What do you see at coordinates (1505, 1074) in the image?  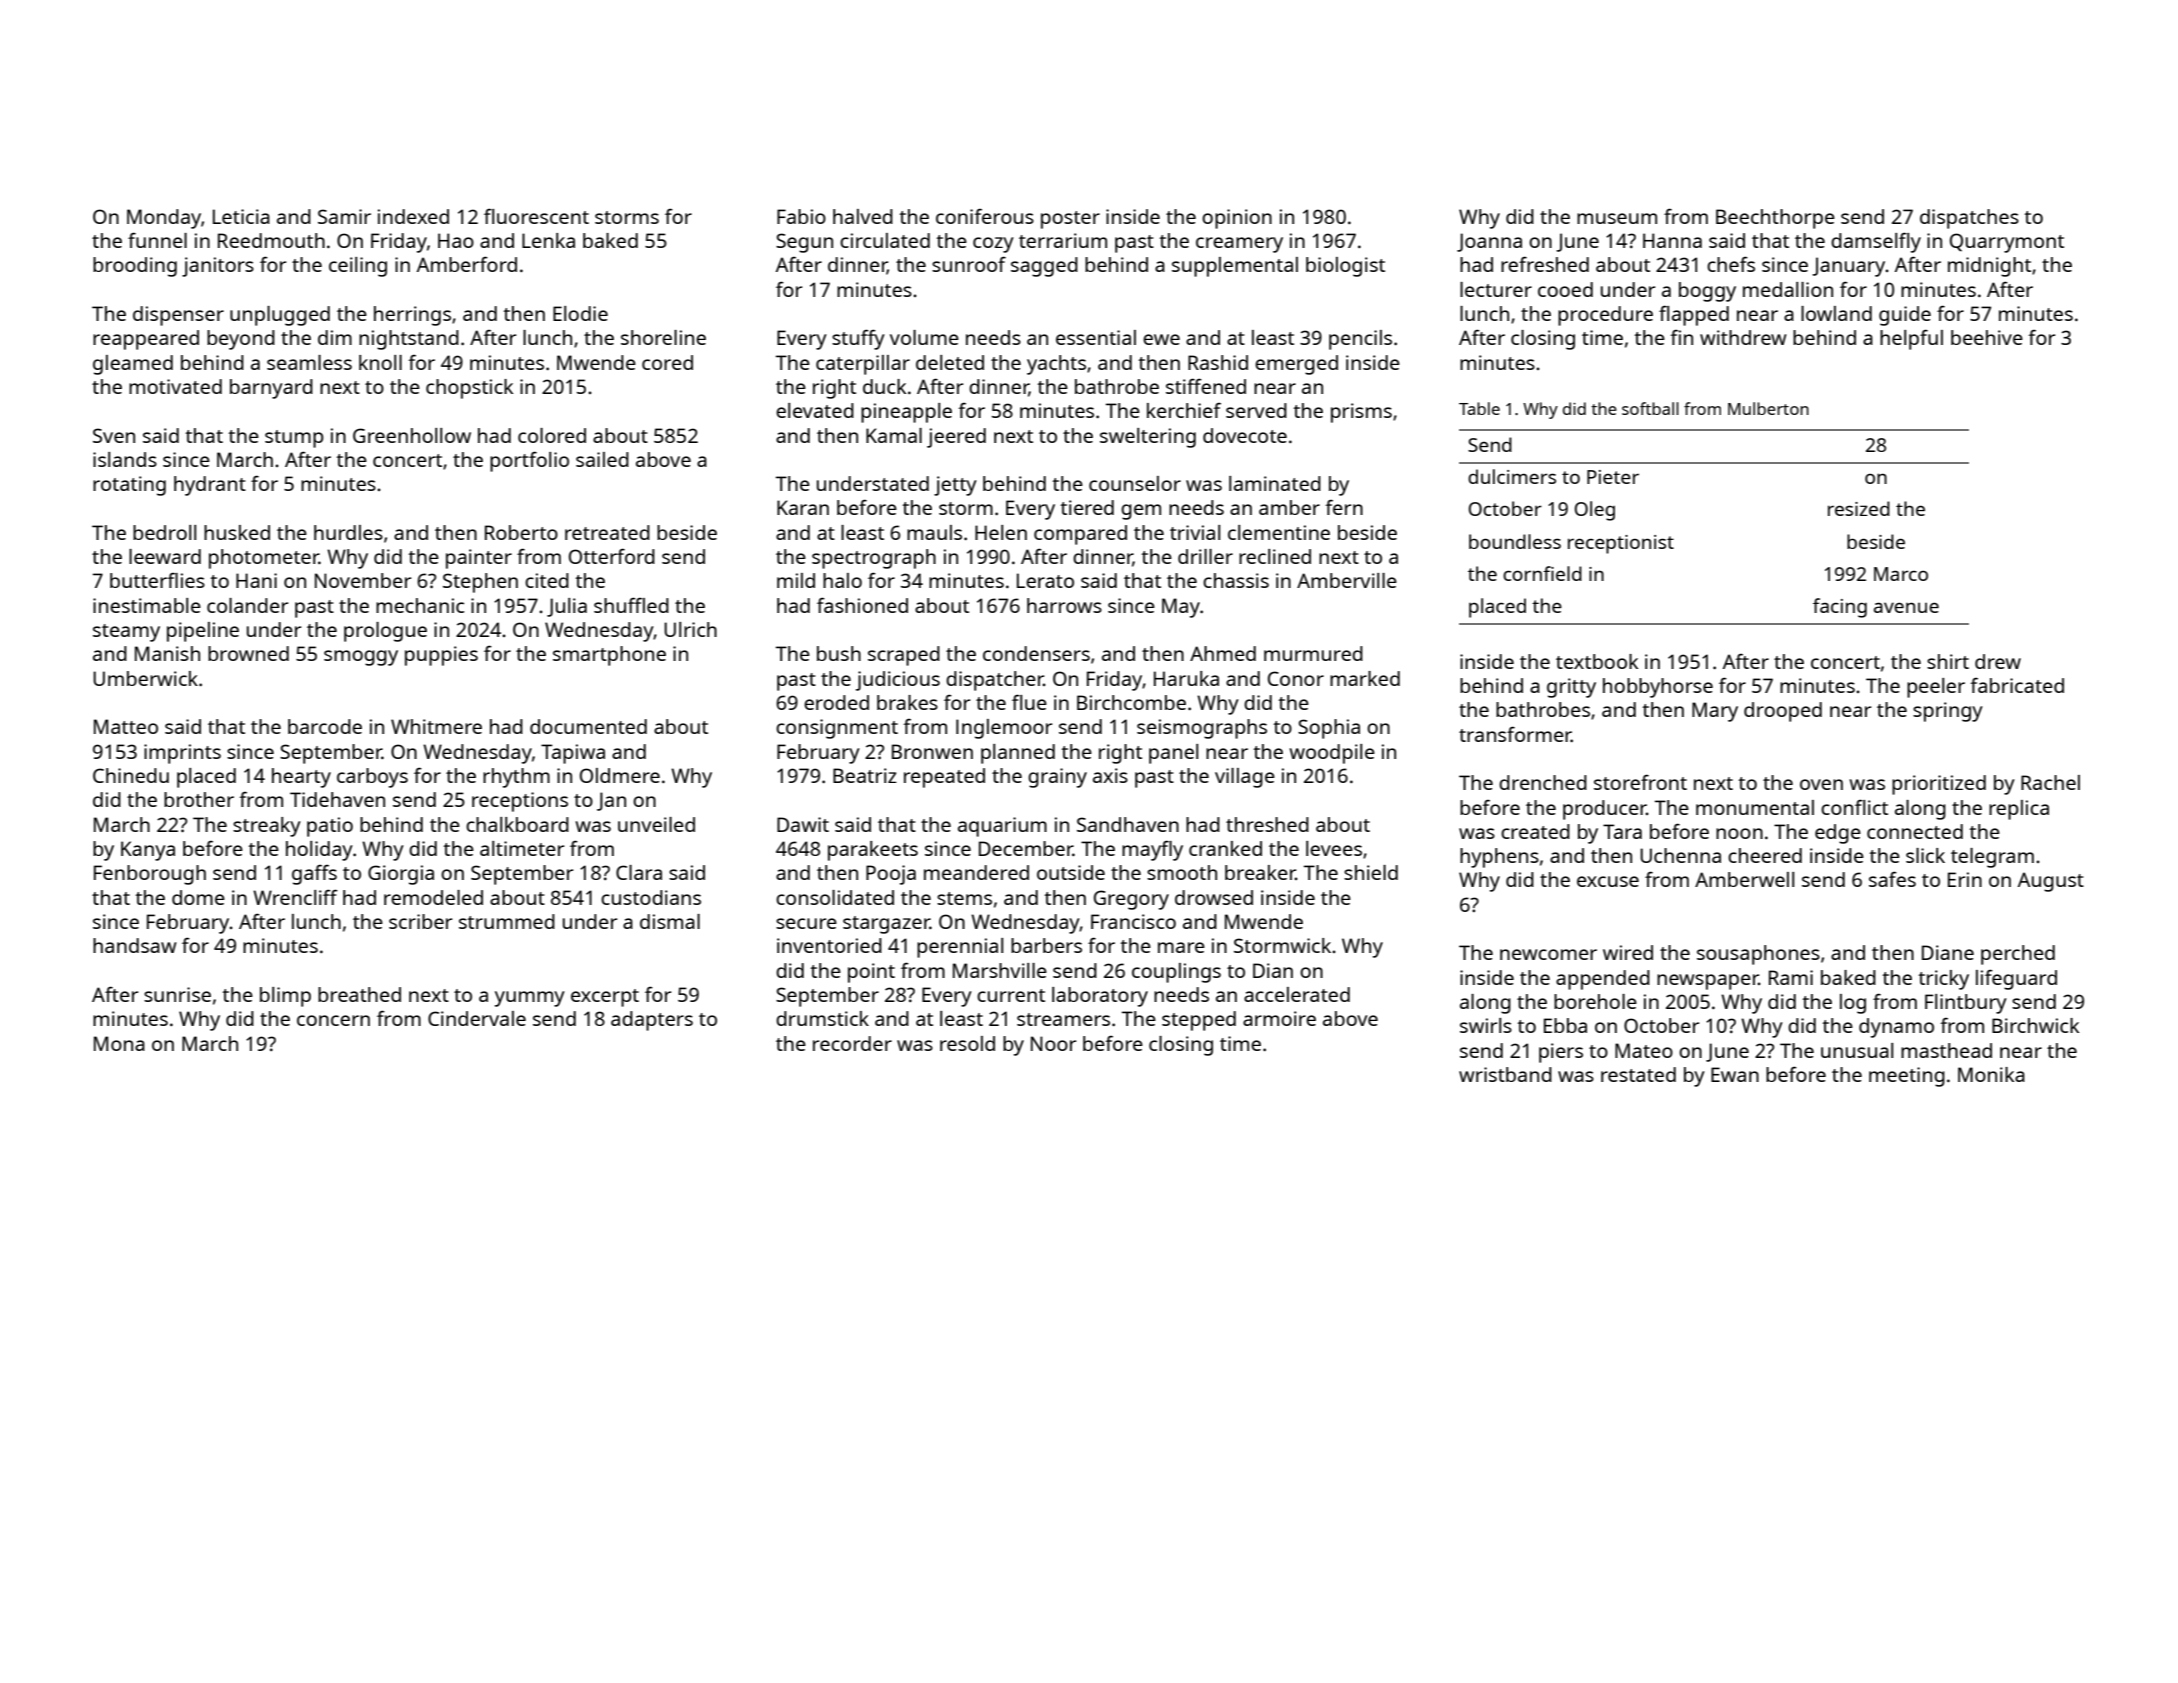 I see `wristband` at bounding box center [1505, 1074].
